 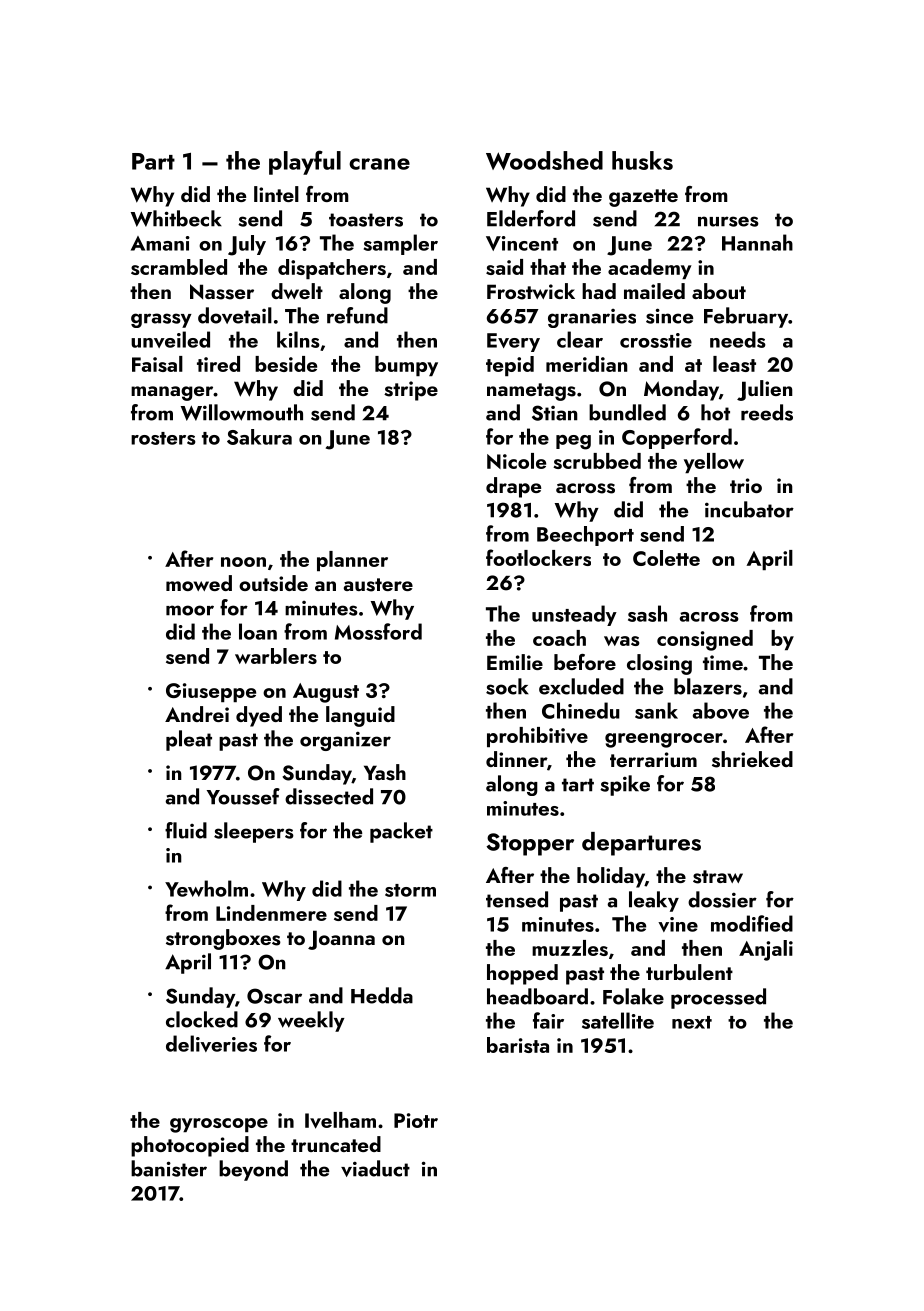 I want to click on beyond, so click(x=253, y=1170).
